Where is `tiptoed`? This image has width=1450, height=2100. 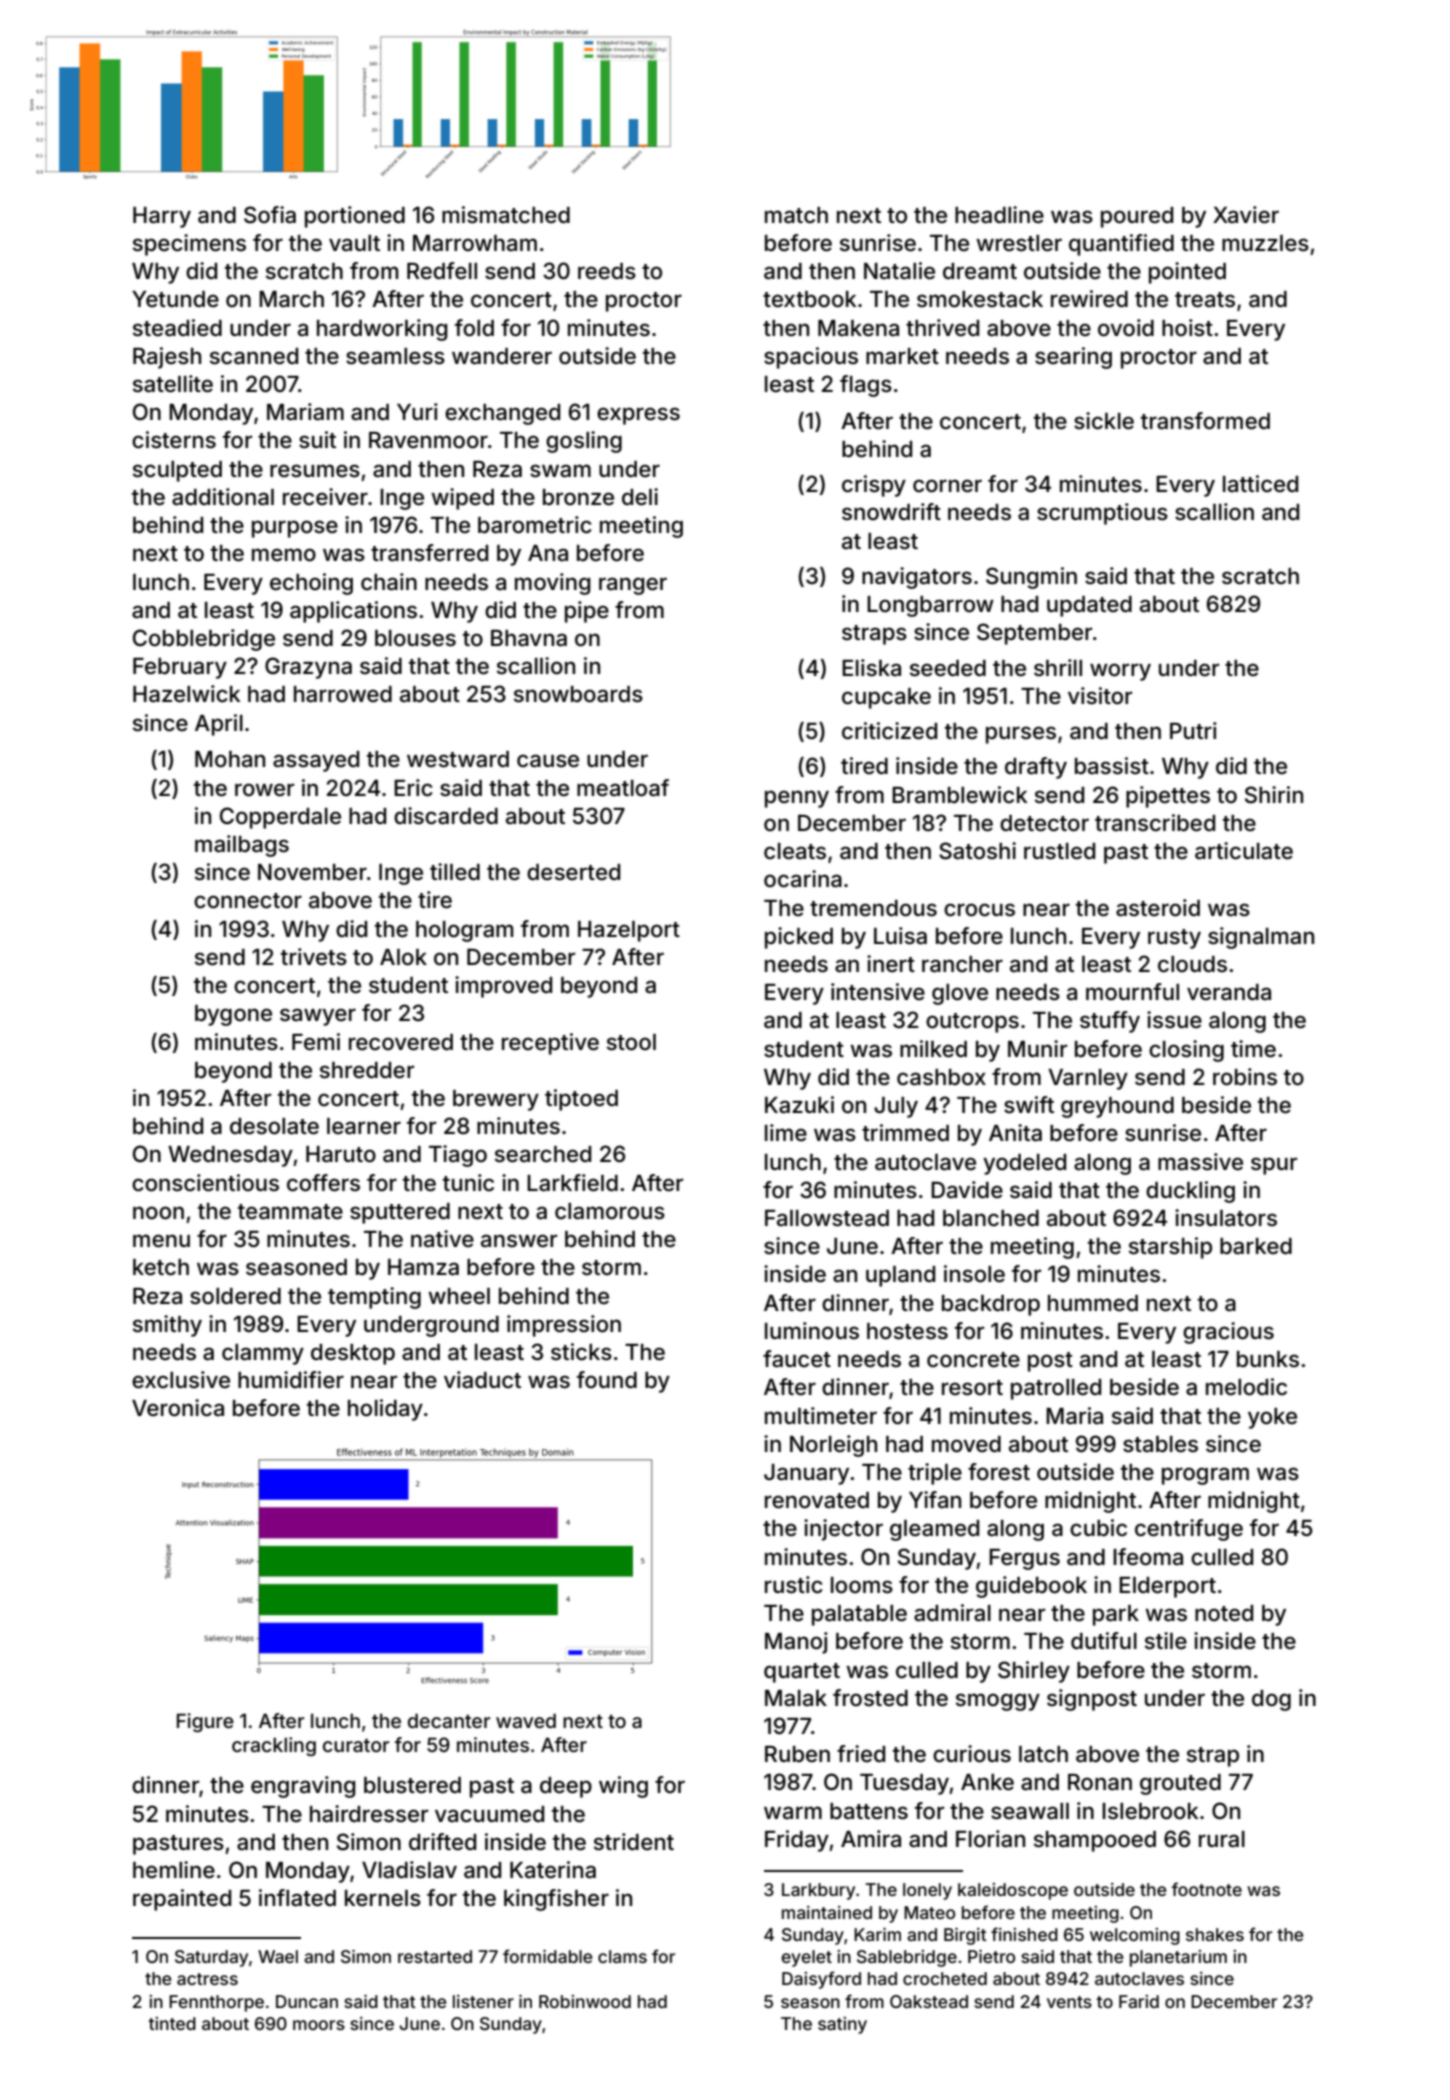
tiptoed is located at coordinates (581, 1100).
